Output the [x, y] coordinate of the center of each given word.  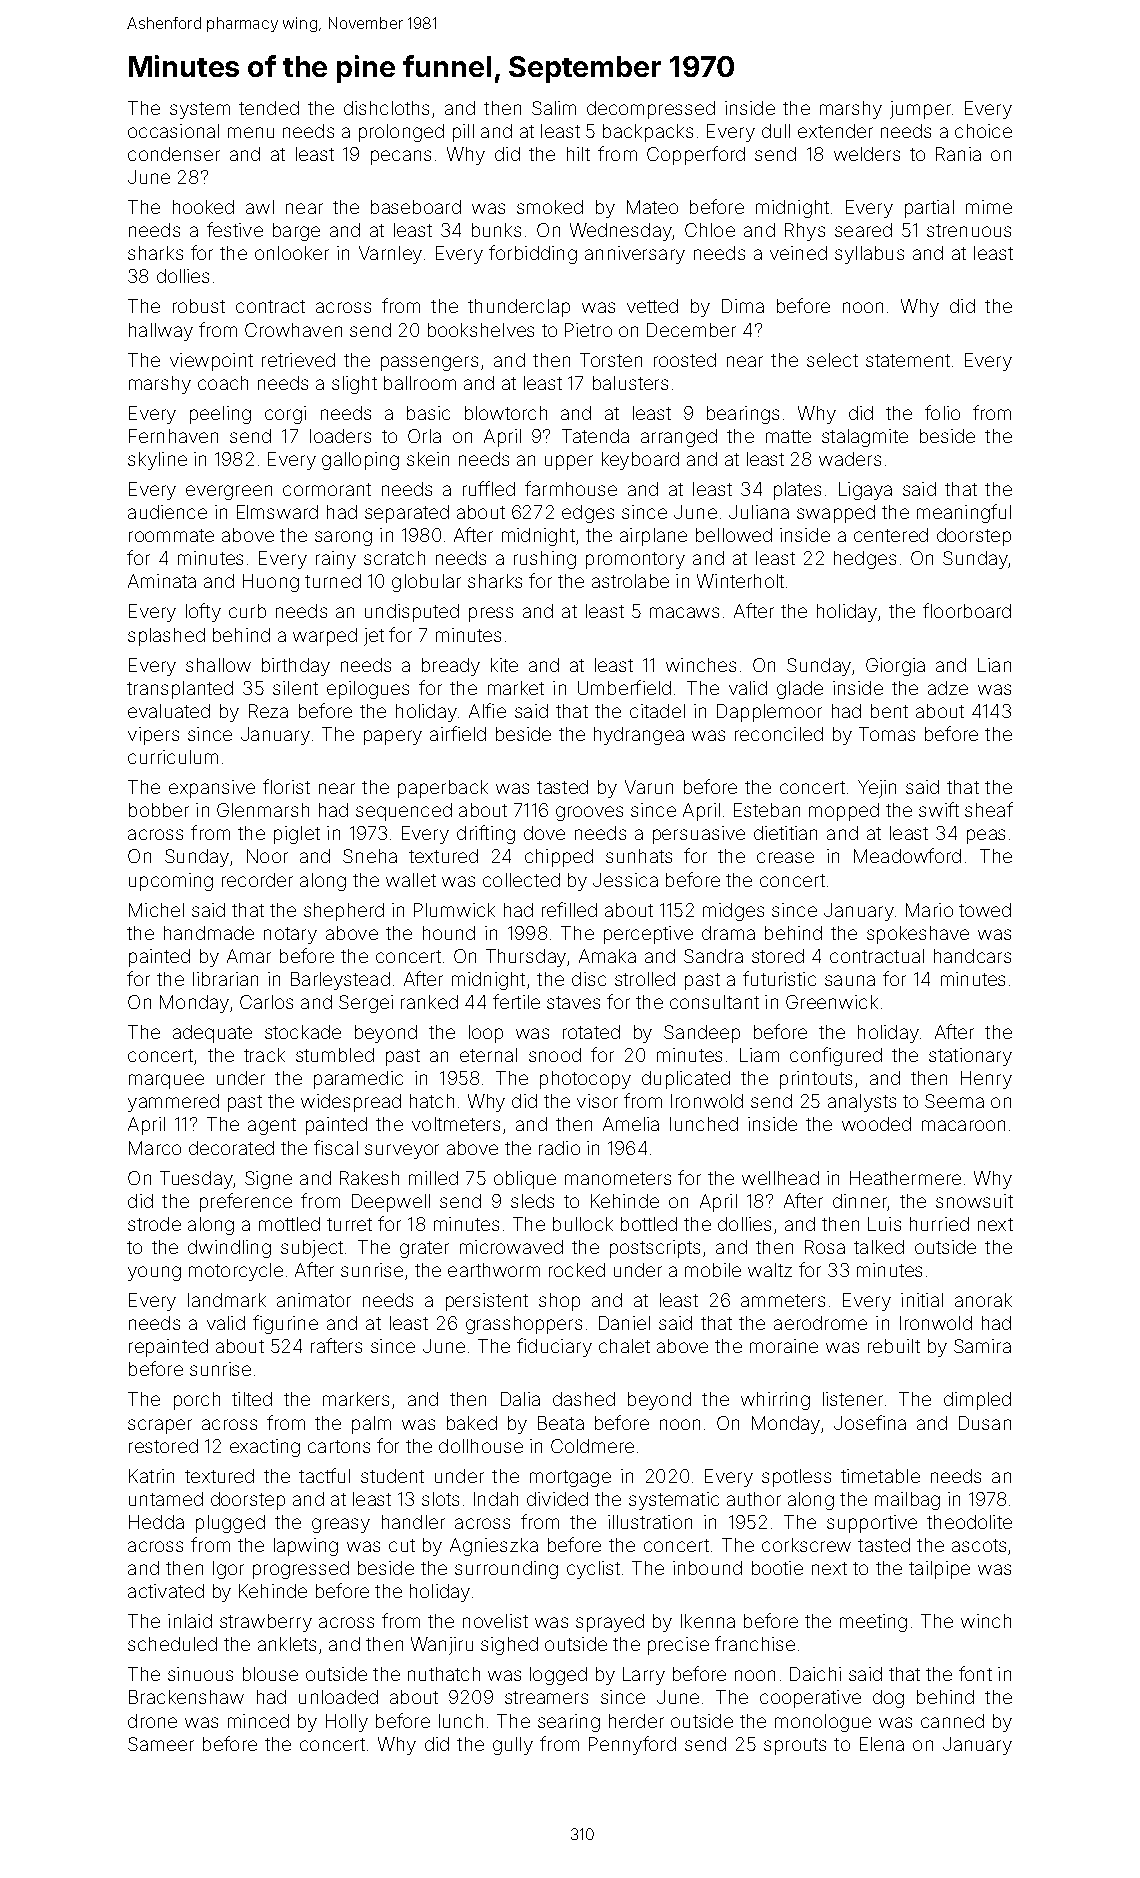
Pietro [588, 330]
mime [989, 207]
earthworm [494, 1270]
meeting [873, 1623]
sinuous [200, 1674]
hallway [161, 332]
